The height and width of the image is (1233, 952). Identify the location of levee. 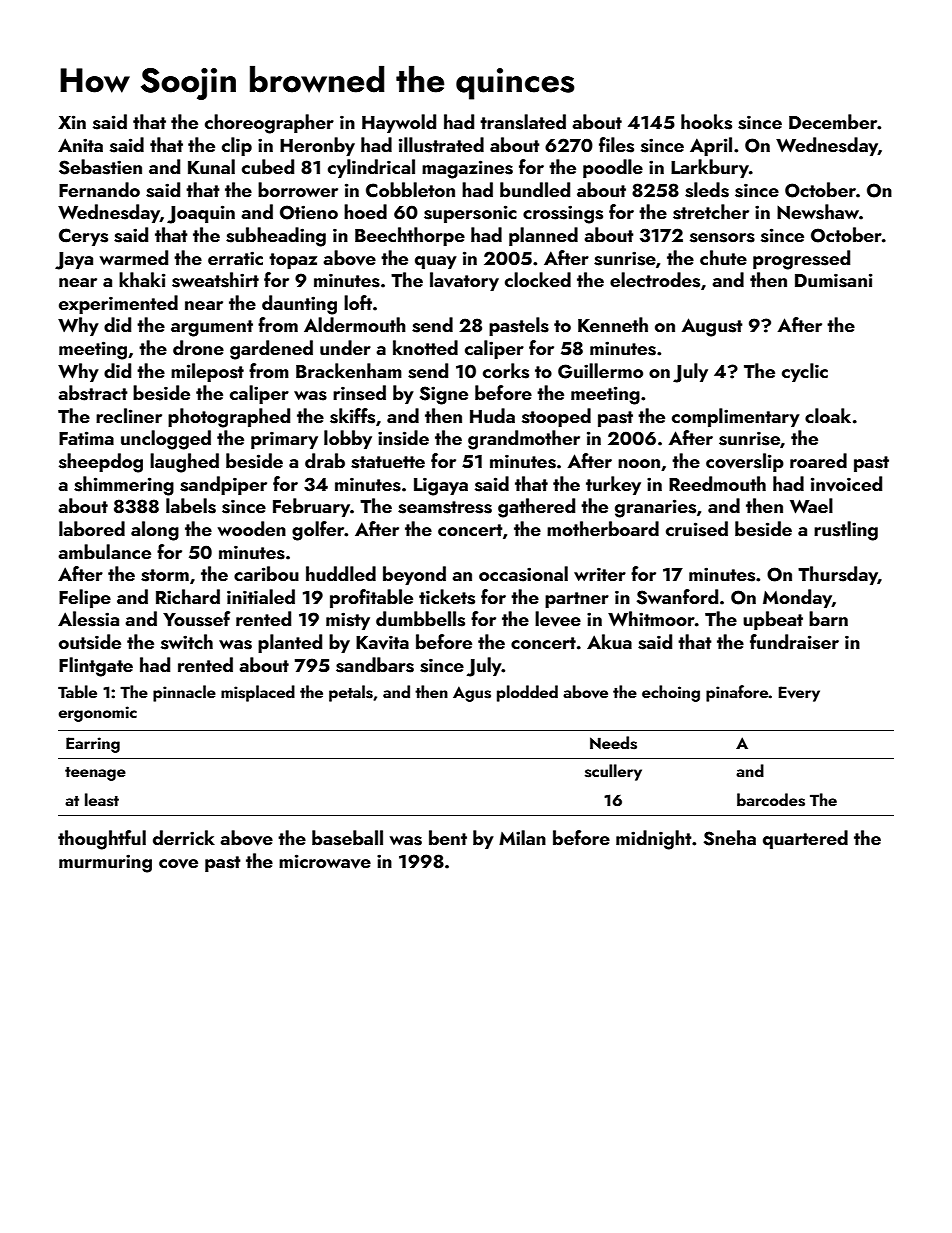
(558, 619).
